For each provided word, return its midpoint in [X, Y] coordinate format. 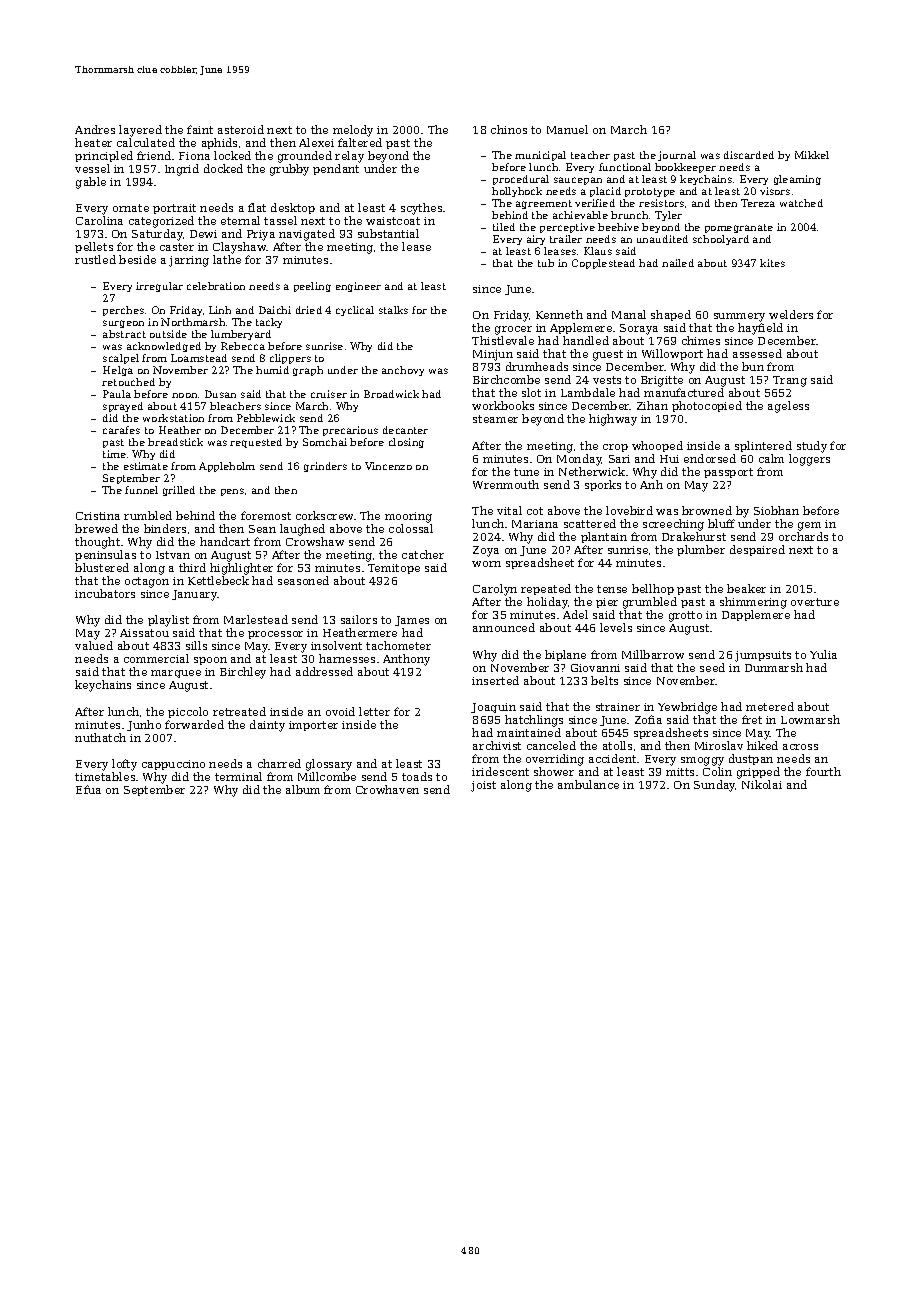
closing [406, 443]
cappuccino [173, 765]
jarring [189, 261]
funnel [141, 490]
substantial [388, 233]
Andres [95, 129]
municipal [540, 156]
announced [504, 627]
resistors [661, 203]
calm [771, 458]
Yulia [823, 654]
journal [677, 156]
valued [94, 645]
